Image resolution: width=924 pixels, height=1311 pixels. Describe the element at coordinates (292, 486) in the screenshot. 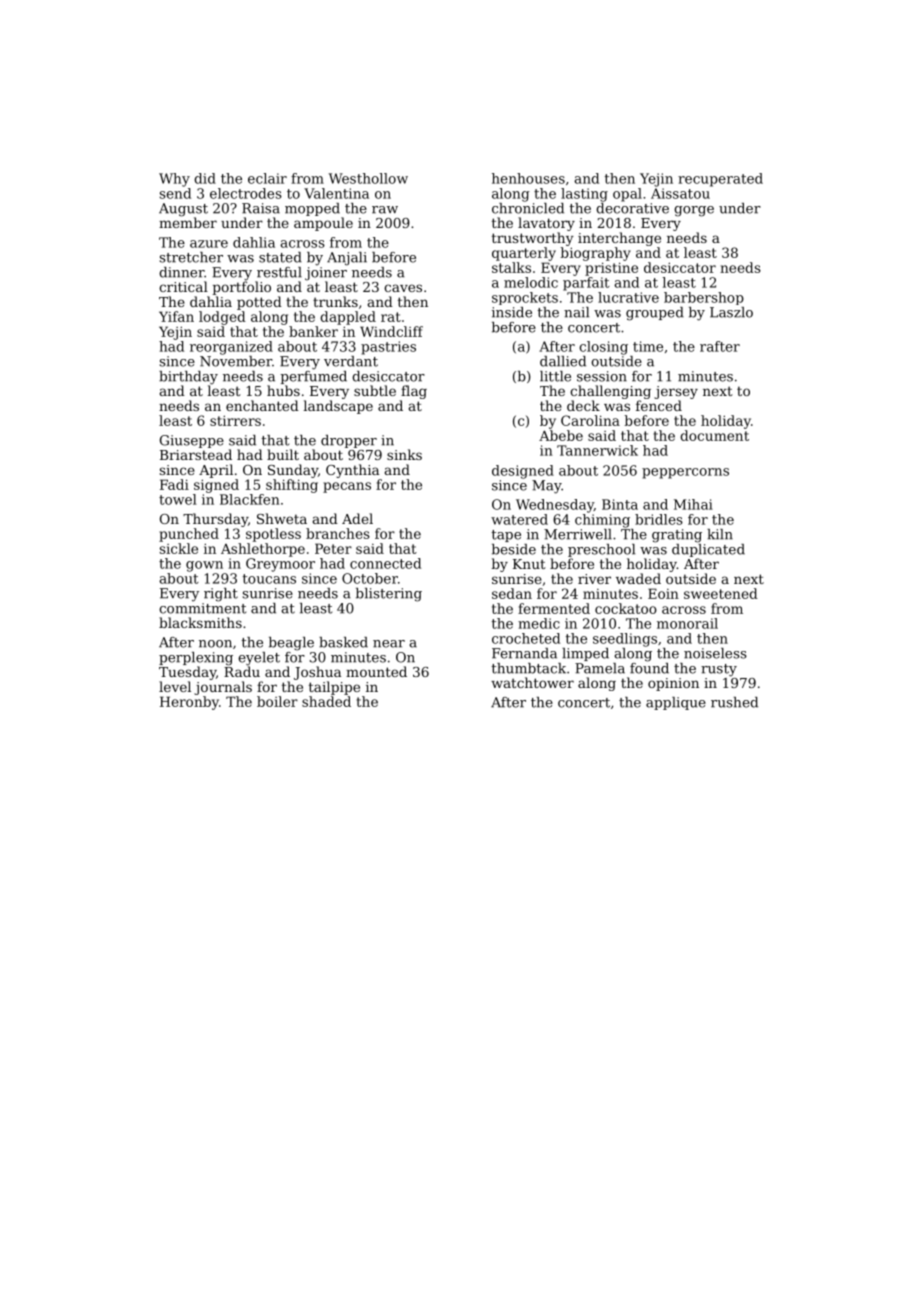

I see `shifting` at that location.
